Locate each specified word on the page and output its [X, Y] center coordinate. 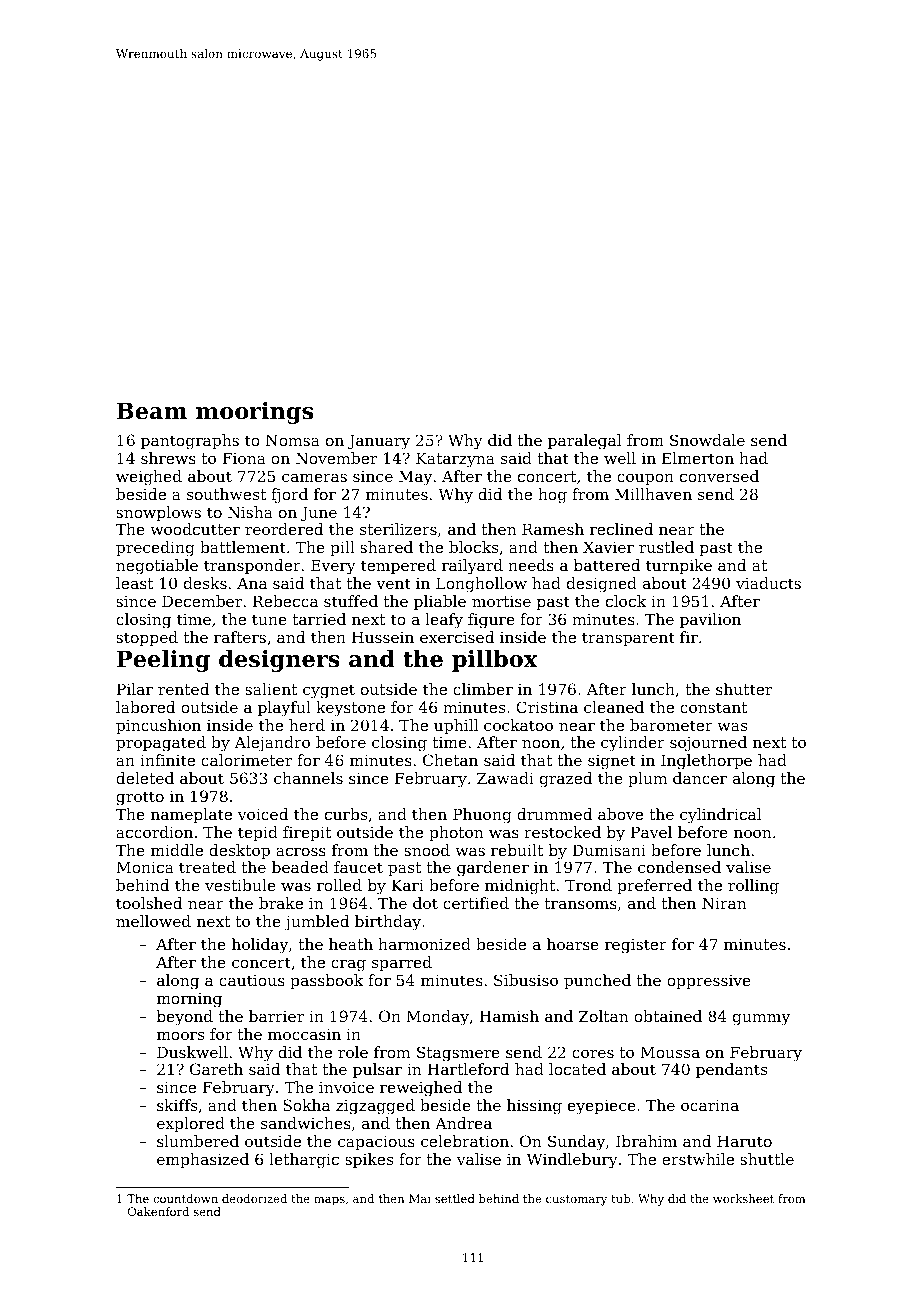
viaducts [768, 583]
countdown [185, 1198]
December [202, 601]
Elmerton [698, 458]
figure [491, 621]
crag [348, 965]
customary [576, 1200]
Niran [724, 903]
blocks [473, 547]
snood [427, 850]
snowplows [158, 513]
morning [189, 1000]
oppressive [709, 981]
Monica [145, 867]
